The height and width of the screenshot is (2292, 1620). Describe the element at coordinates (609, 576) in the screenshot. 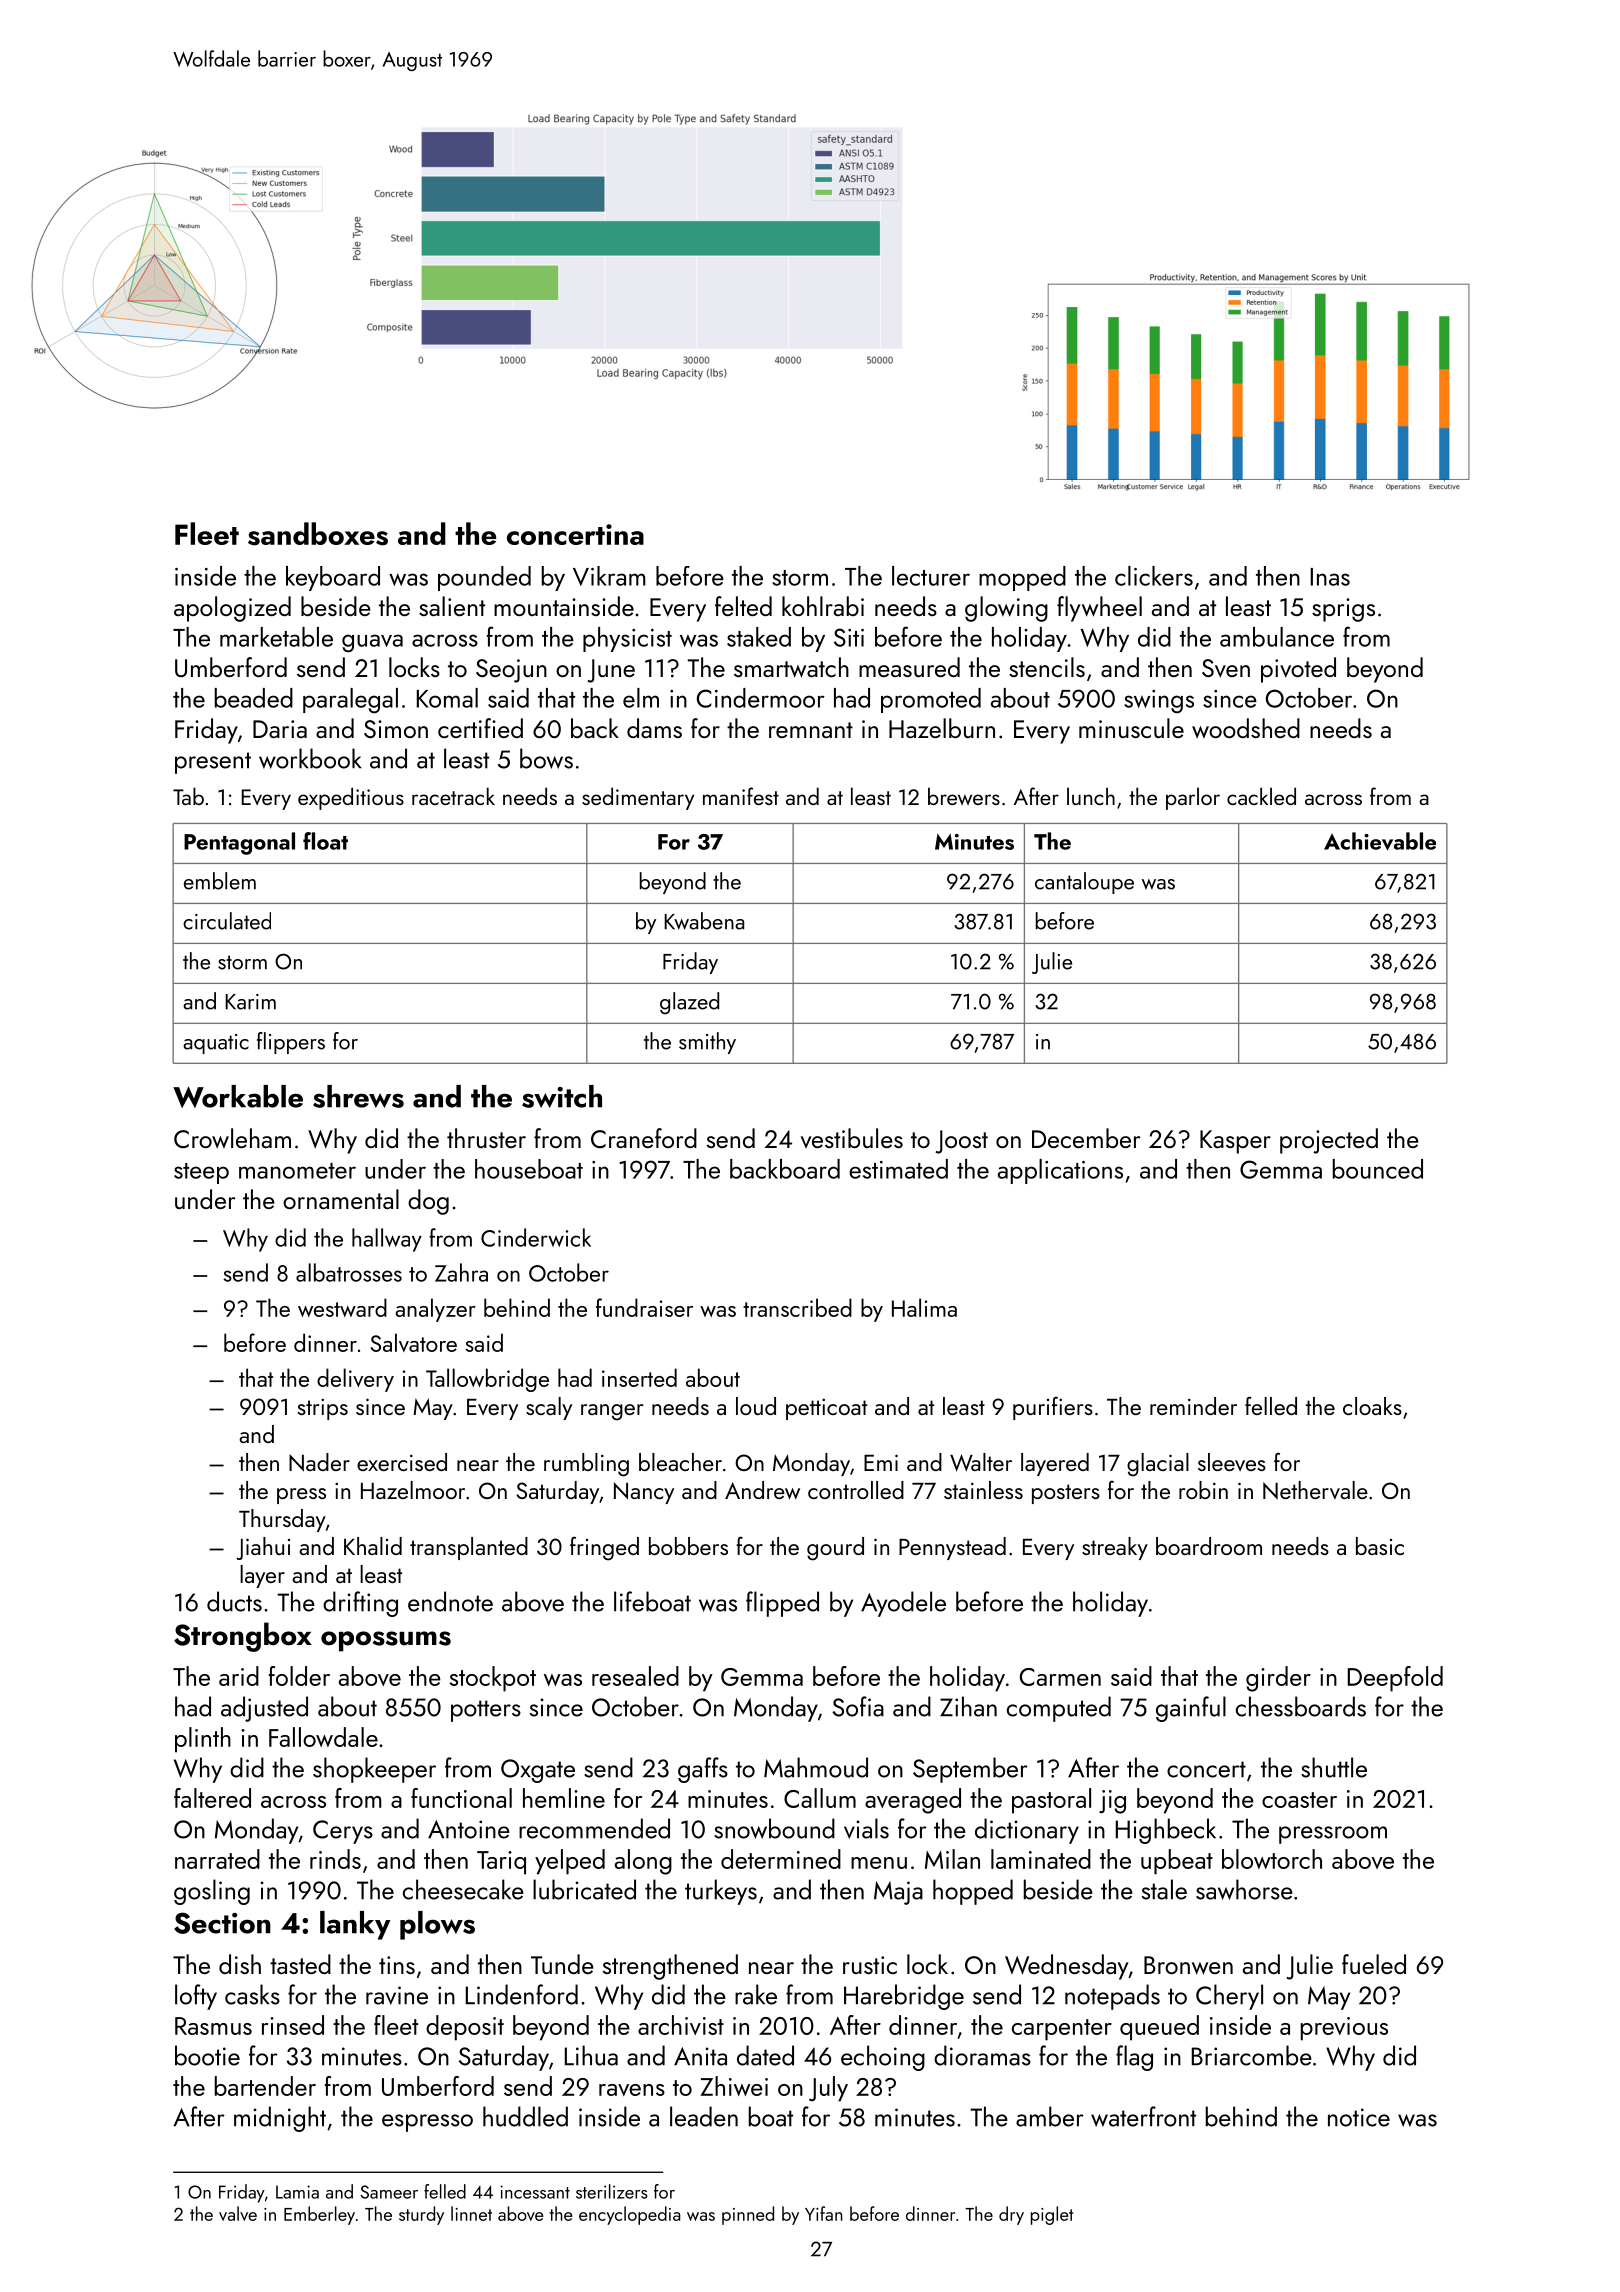

I see `Vikram` at that location.
